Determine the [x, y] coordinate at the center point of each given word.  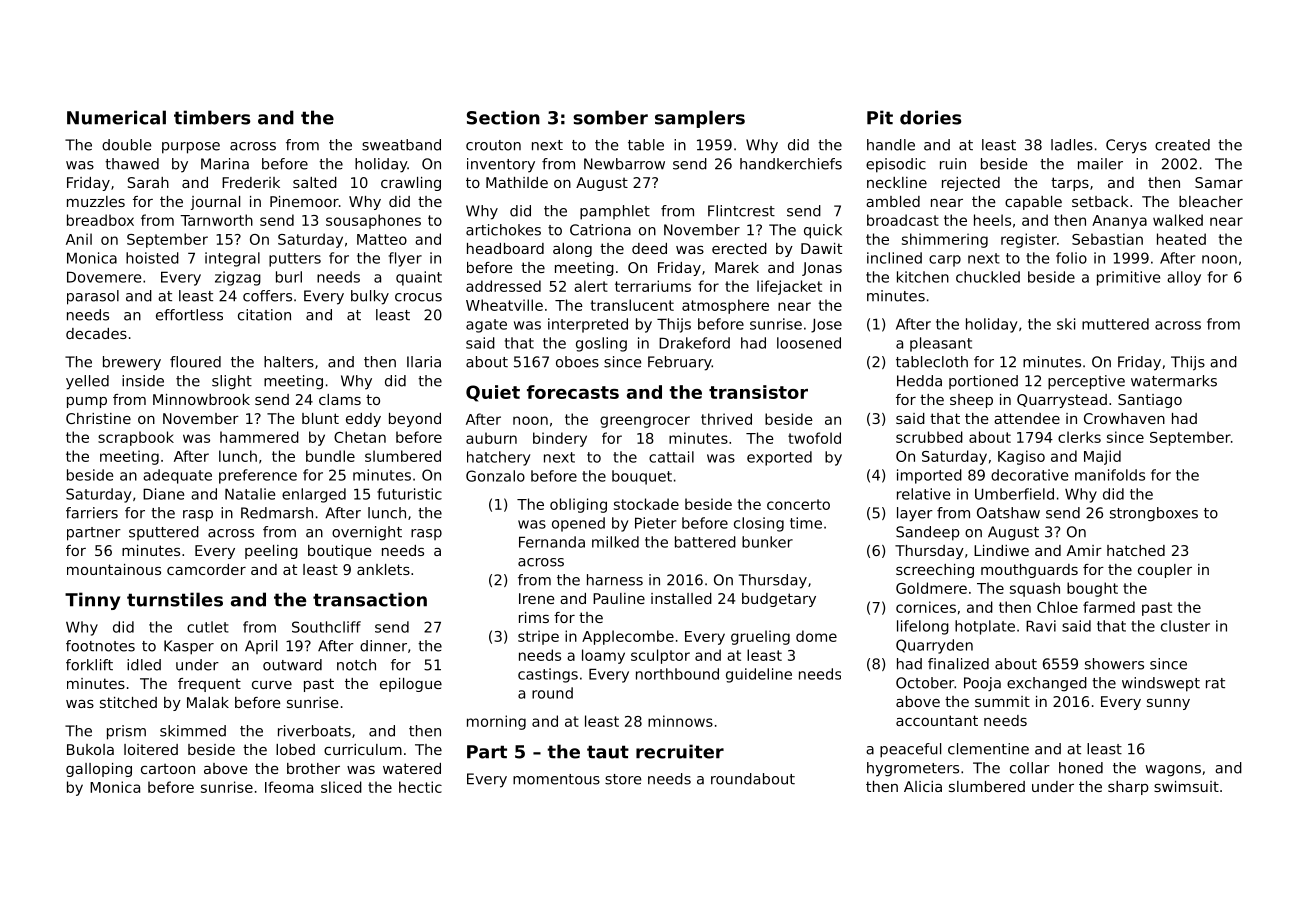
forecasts [573, 392]
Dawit [821, 248]
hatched [1136, 550]
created [1182, 145]
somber [610, 117]
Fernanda [552, 542]
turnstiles [175, 599]
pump [87, 402]
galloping [99, 770]
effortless [189, 315]
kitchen [923, 277]
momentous [556, 779]
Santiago [1150, 401]
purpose [191, 148]
